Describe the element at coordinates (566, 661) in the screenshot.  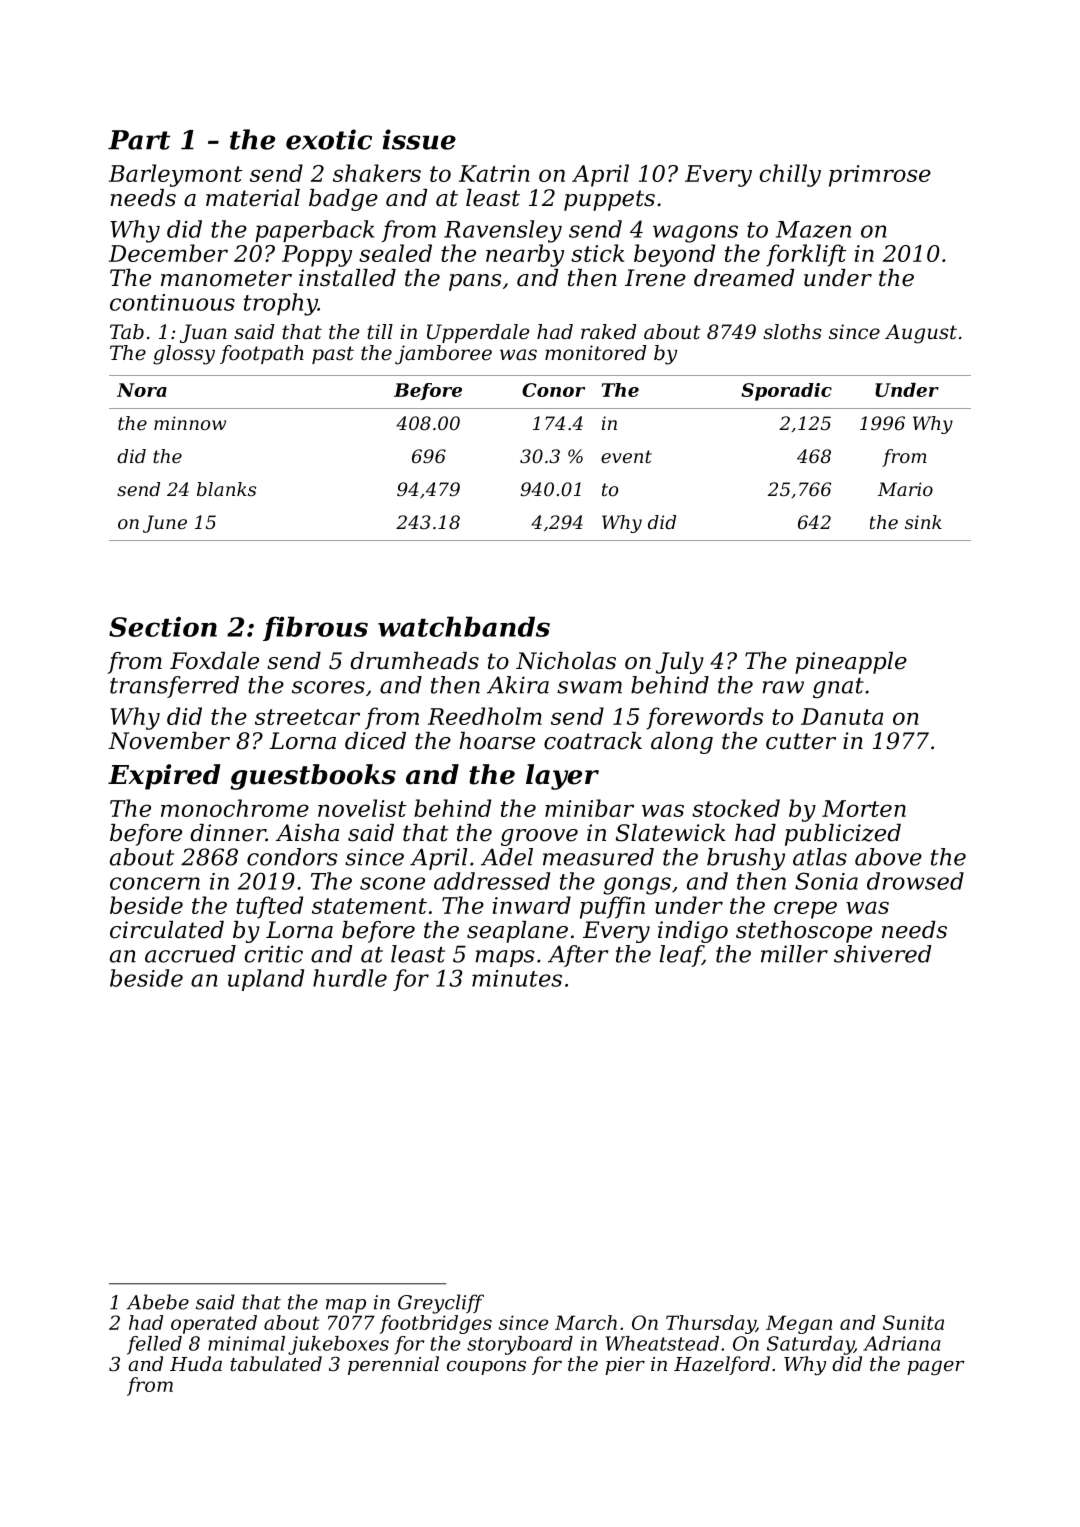
I see `Nicholas` at that location.
